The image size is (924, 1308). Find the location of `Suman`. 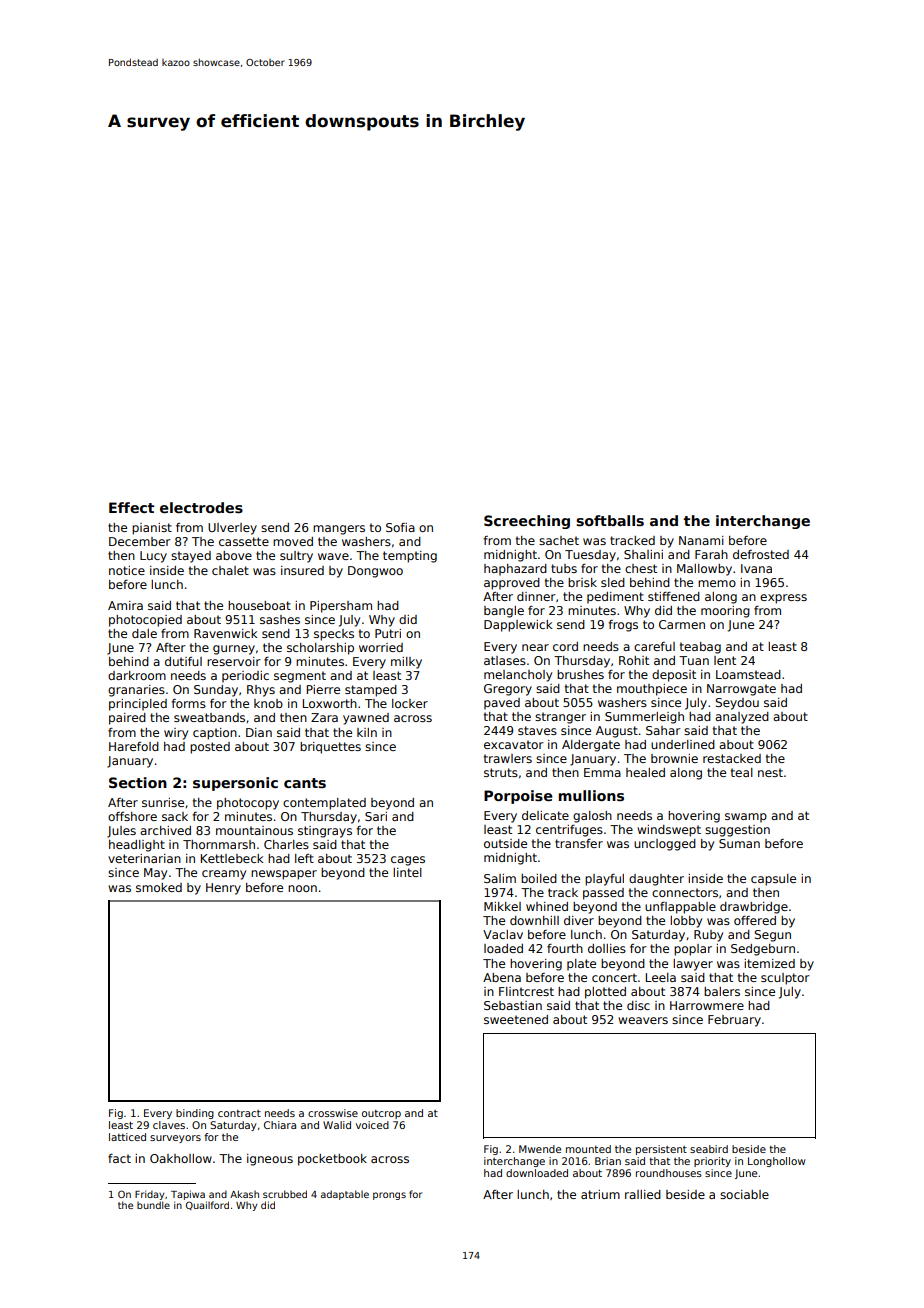

Suman is located at coordinates (739, 843).
